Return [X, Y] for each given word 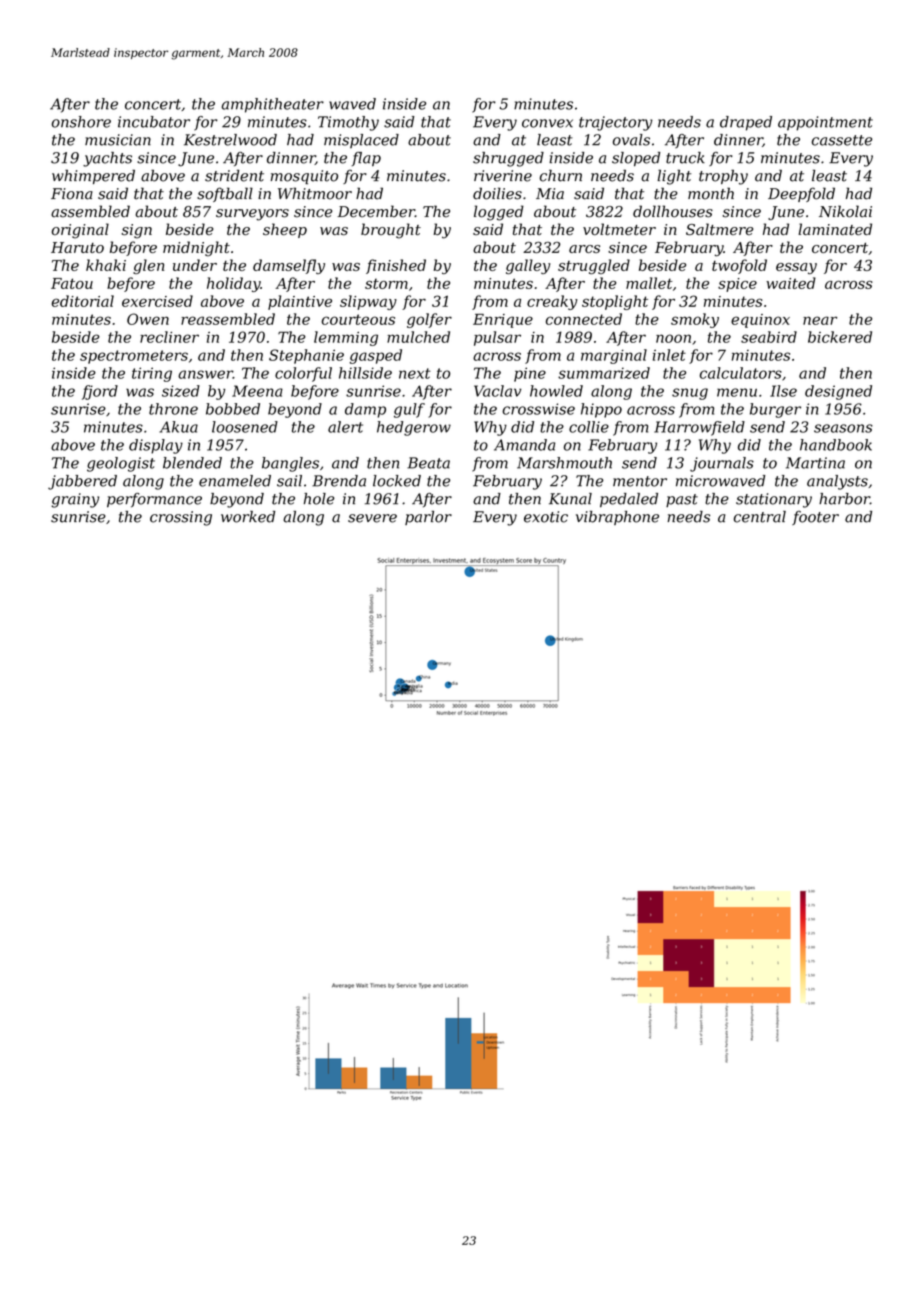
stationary [774, 500]
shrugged [508, 159]
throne [173, 409]
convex [547, 123]
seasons [843, 428]
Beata [428, 463]
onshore [81, 122]
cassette [842, 140]
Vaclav [498, 391]
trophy [723, 177]
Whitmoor [315, 193]
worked [248, 517]
